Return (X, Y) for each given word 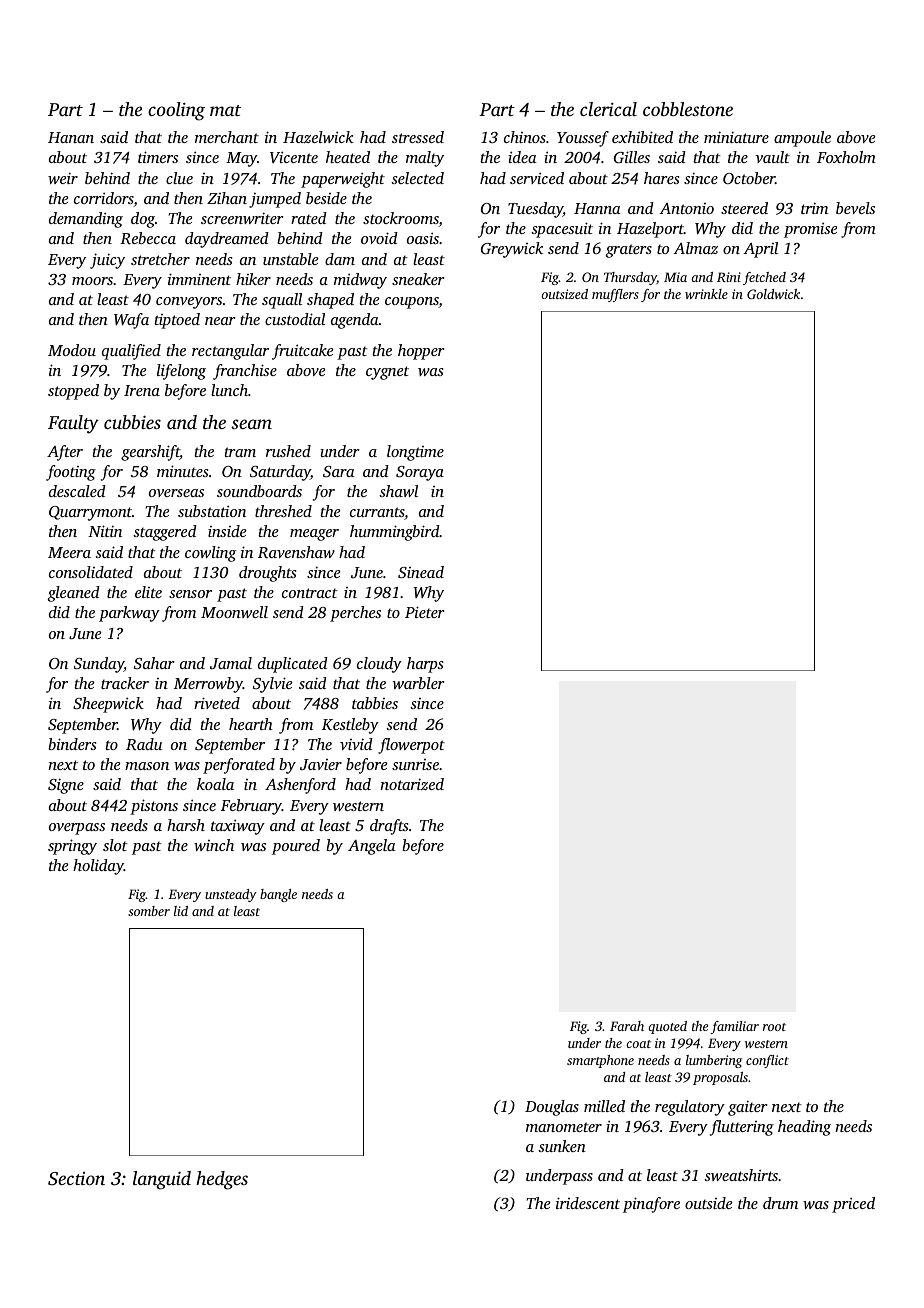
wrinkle (706, 294)
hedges (222, 1180)
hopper (421, 352)
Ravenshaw (296, 552)
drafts (389, 827)
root (774, 1027)
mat (225, 110)
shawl (398, 491)
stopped (73, 392)
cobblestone (688, 109)
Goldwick (773, 294)
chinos (525, 137)
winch (214, 845)
